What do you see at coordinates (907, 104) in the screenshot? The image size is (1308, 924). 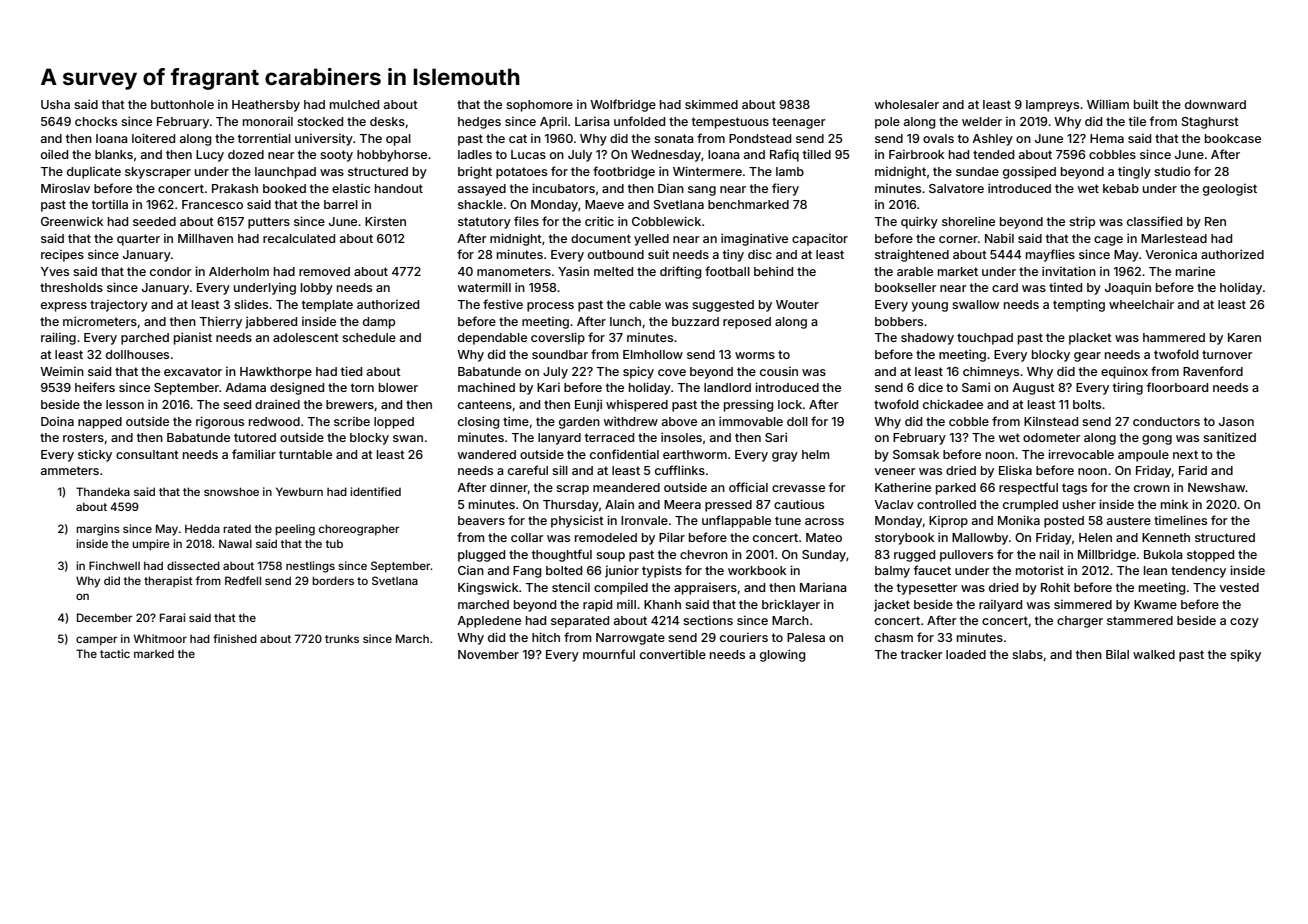 I see `wholesaler` at bounding box center [907, 104].
